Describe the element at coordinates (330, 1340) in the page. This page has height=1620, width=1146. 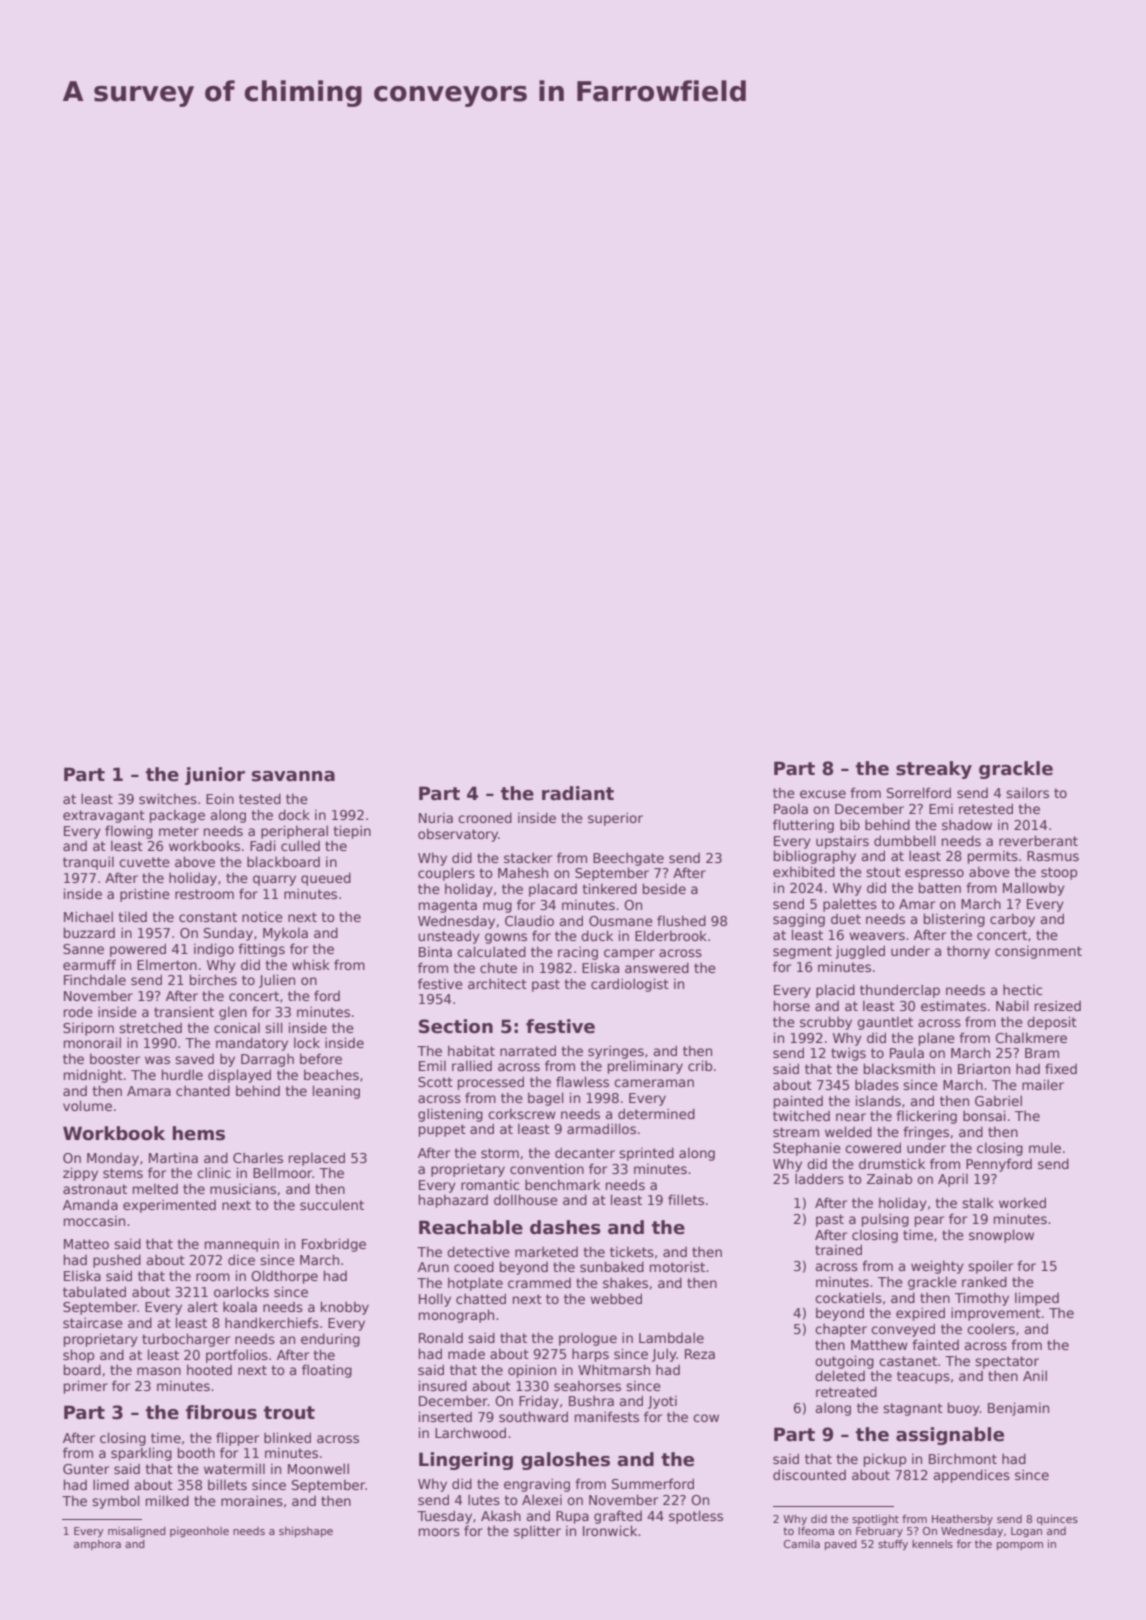
I see `enduring` at that location.
